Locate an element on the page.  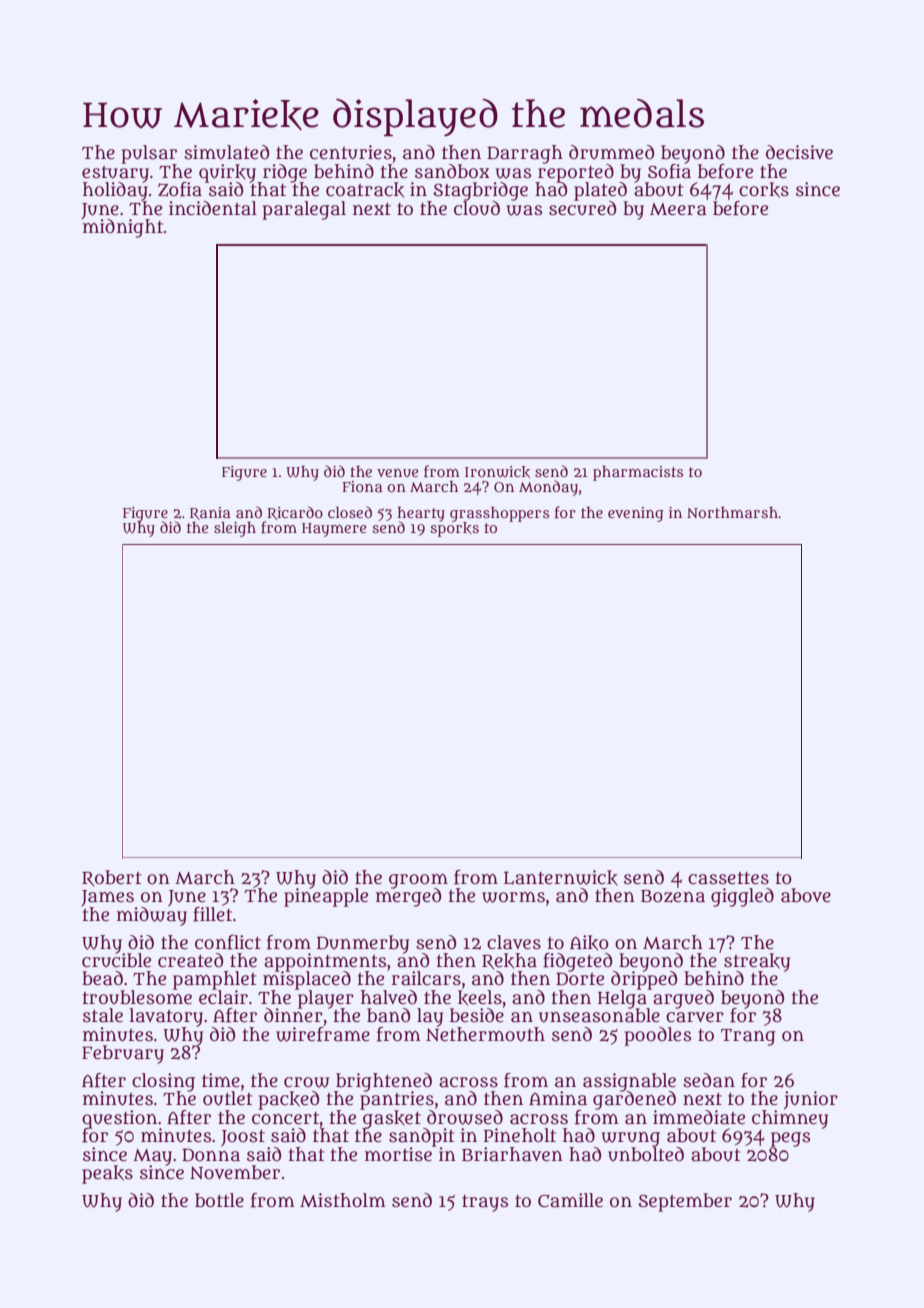
sleigh is located at coordinates (235, 529).
